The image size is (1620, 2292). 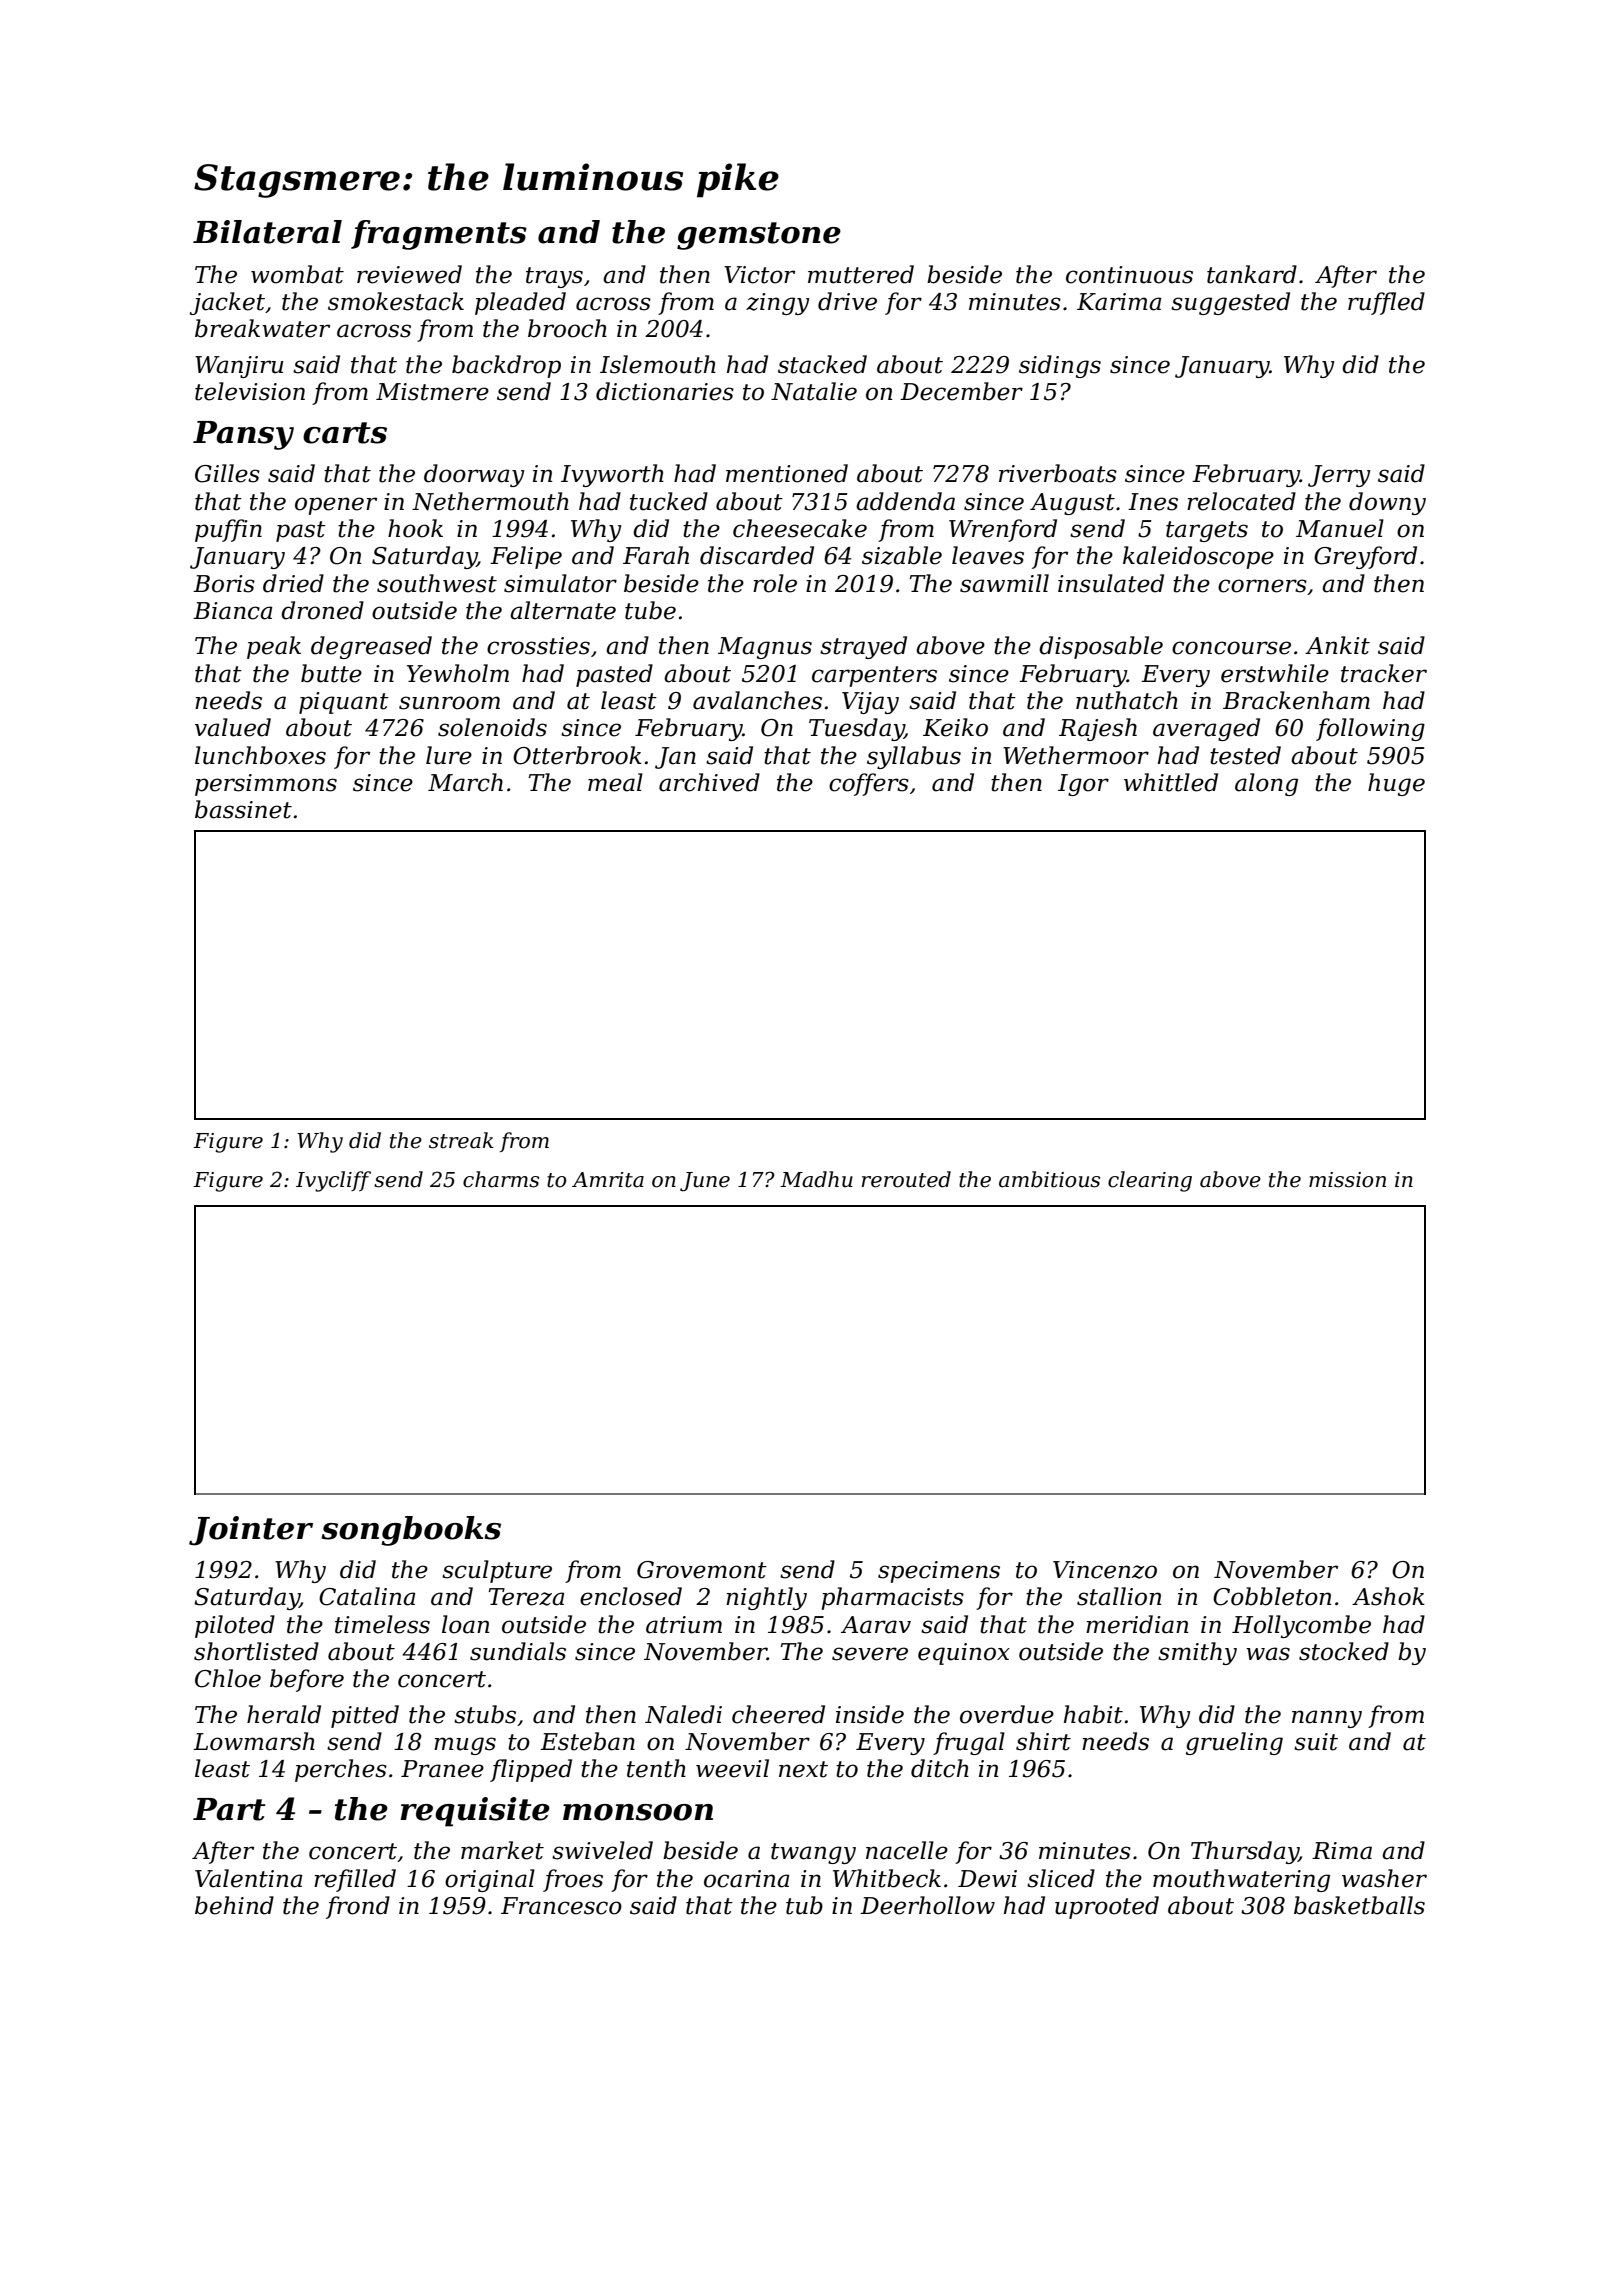 I want to click on uprooted, so click(x=1107, y=1907).
